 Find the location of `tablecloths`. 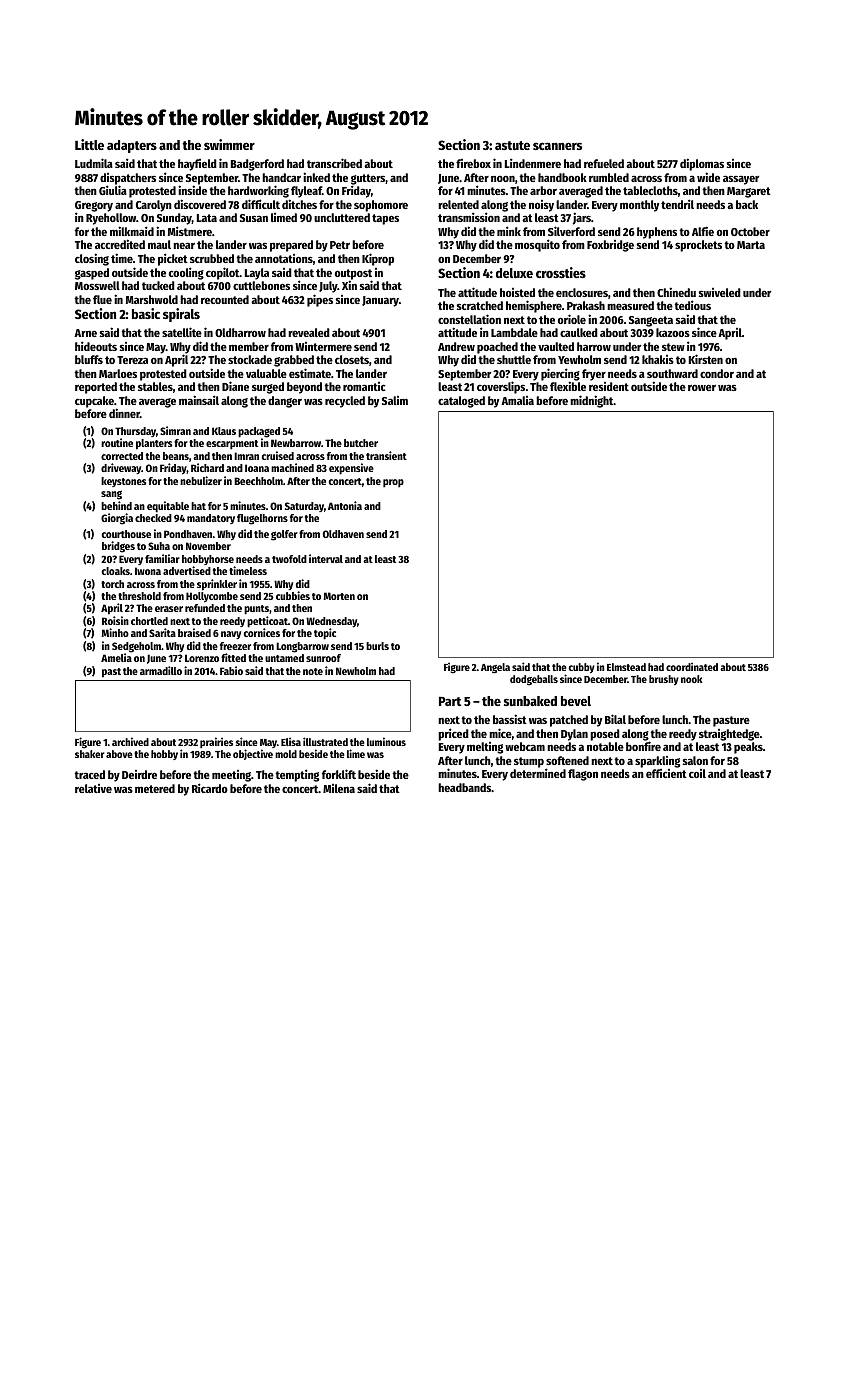

tablecloths is located at coordinates (650, 190).
